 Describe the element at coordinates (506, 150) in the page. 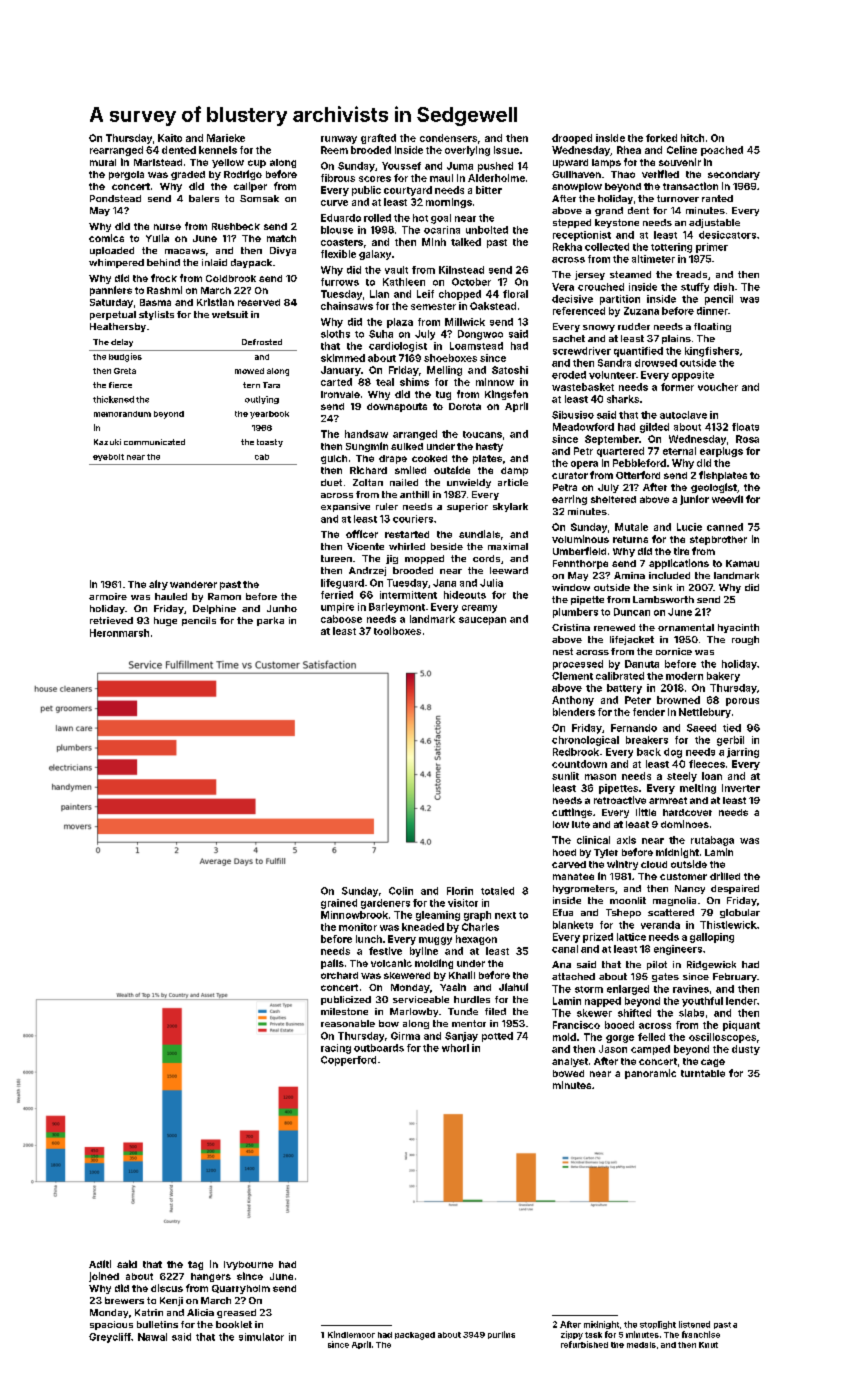

I see `issue` at that location.
